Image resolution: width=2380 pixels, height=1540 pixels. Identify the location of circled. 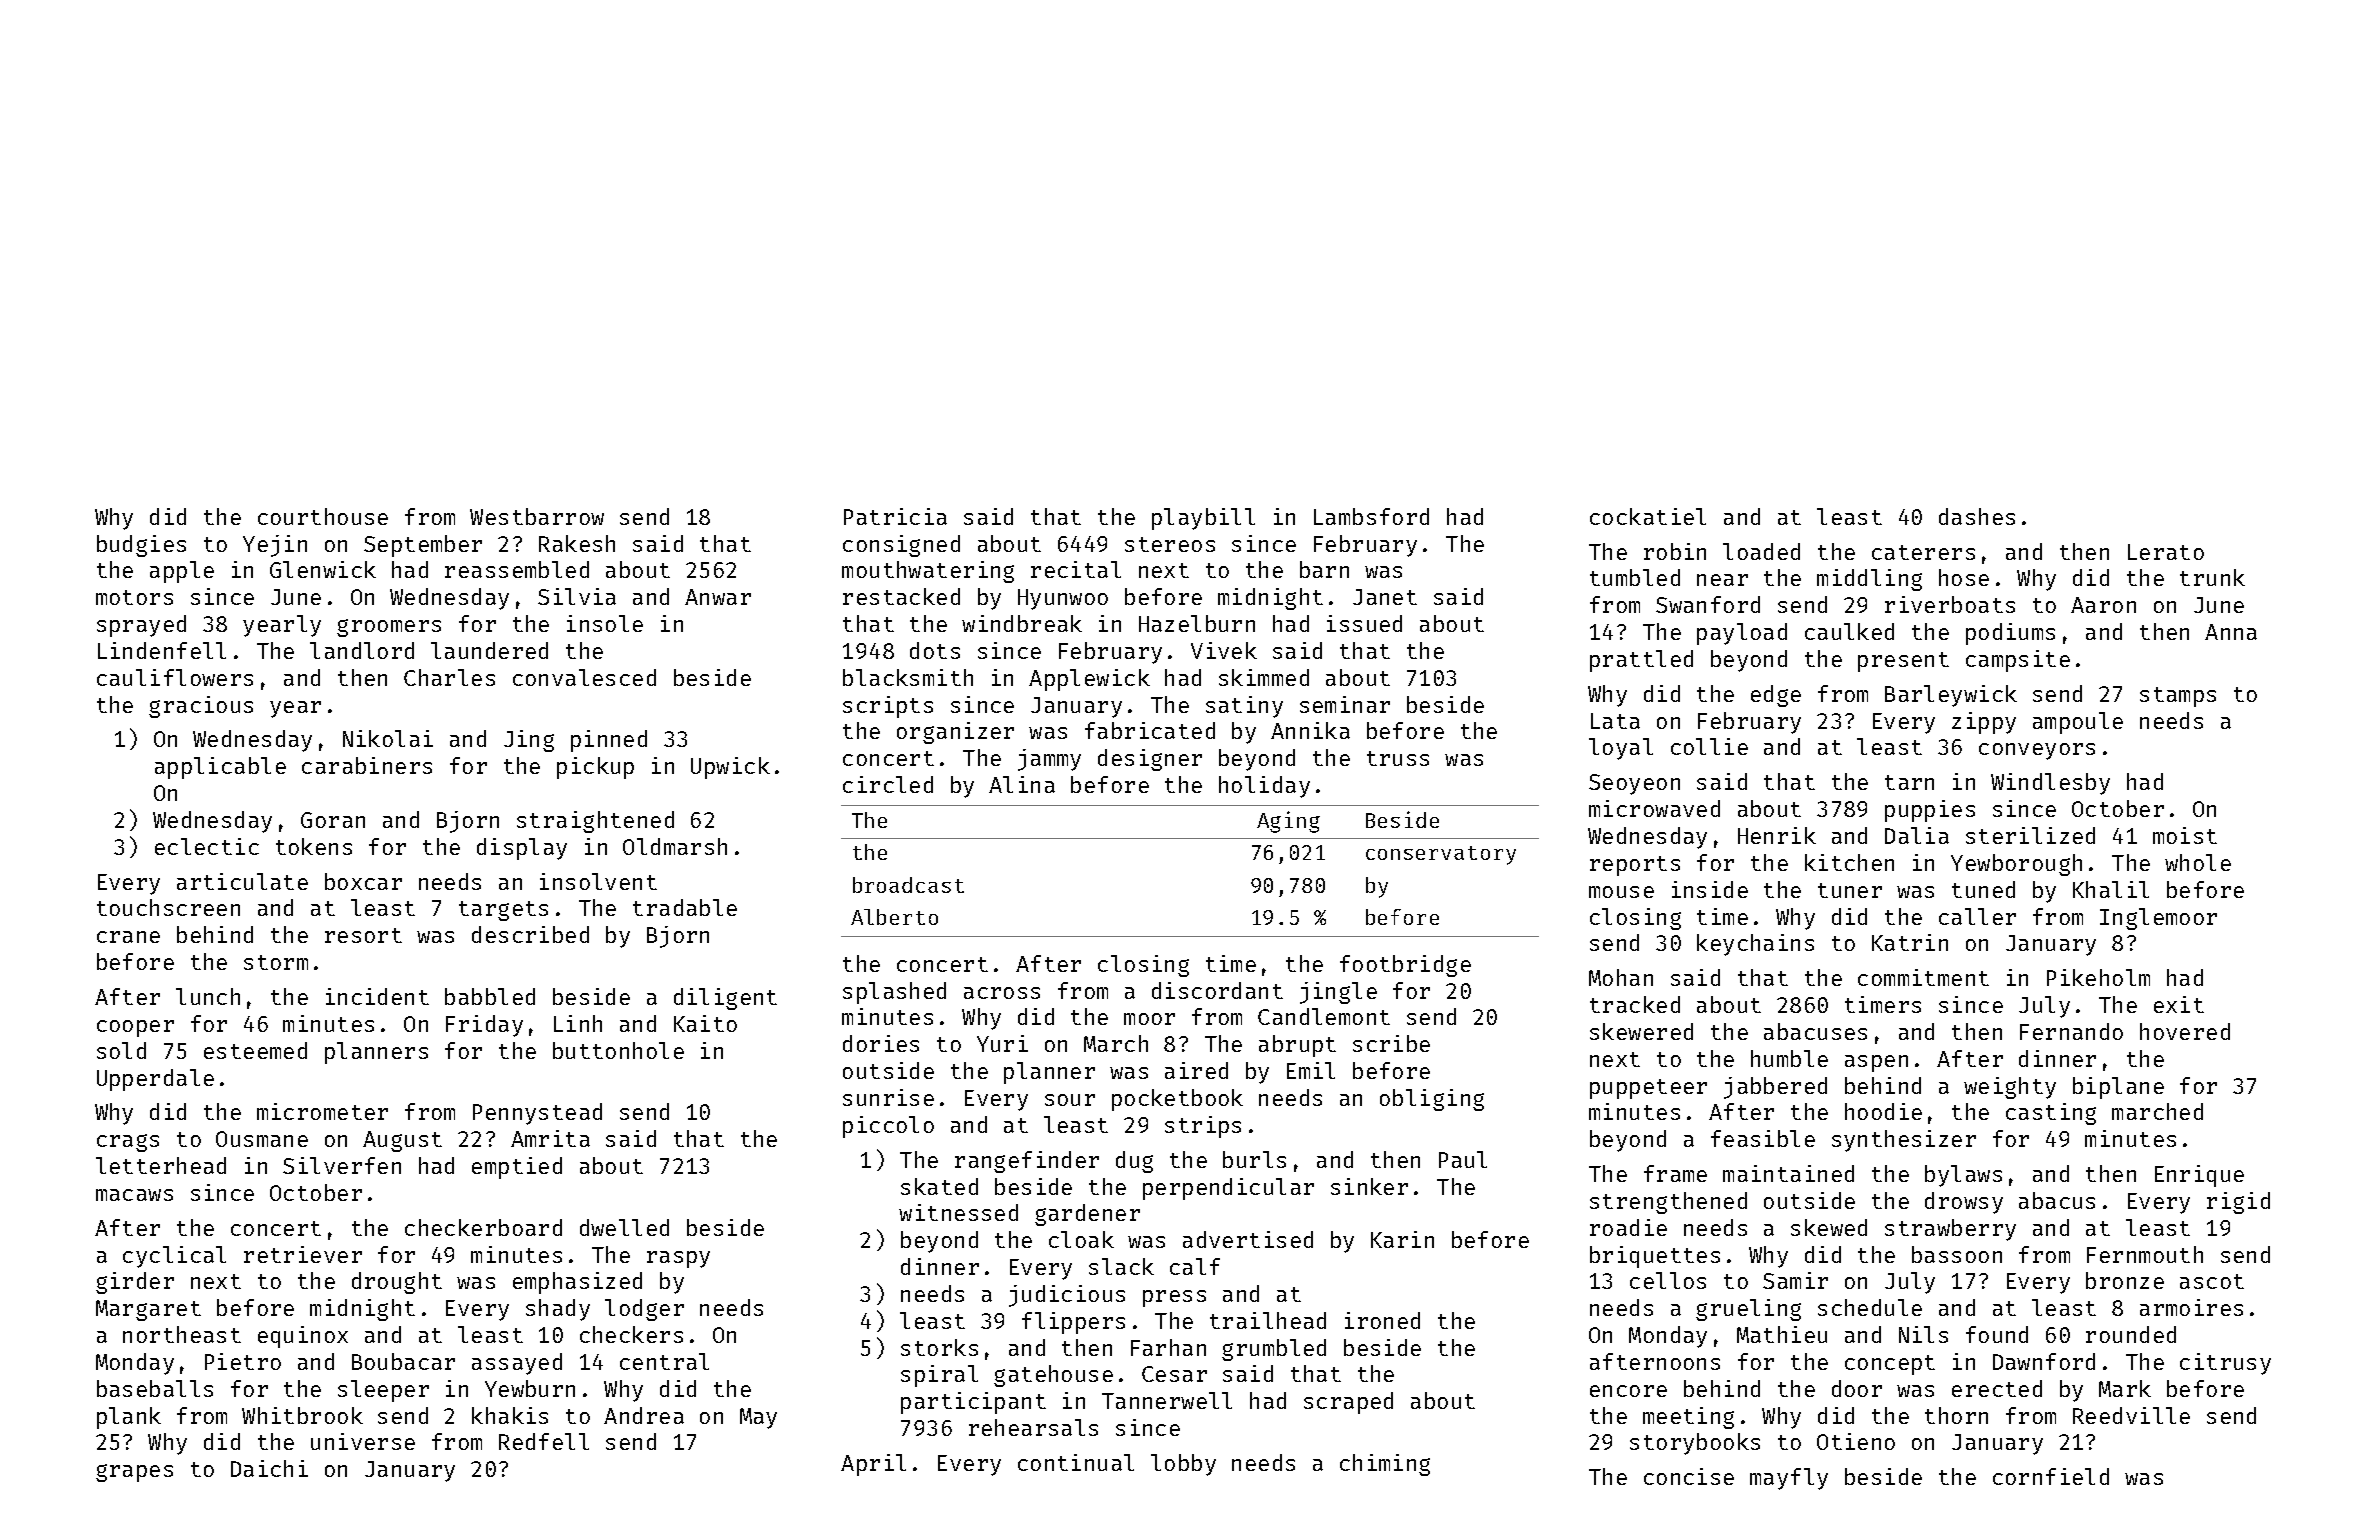
(888, 784).
